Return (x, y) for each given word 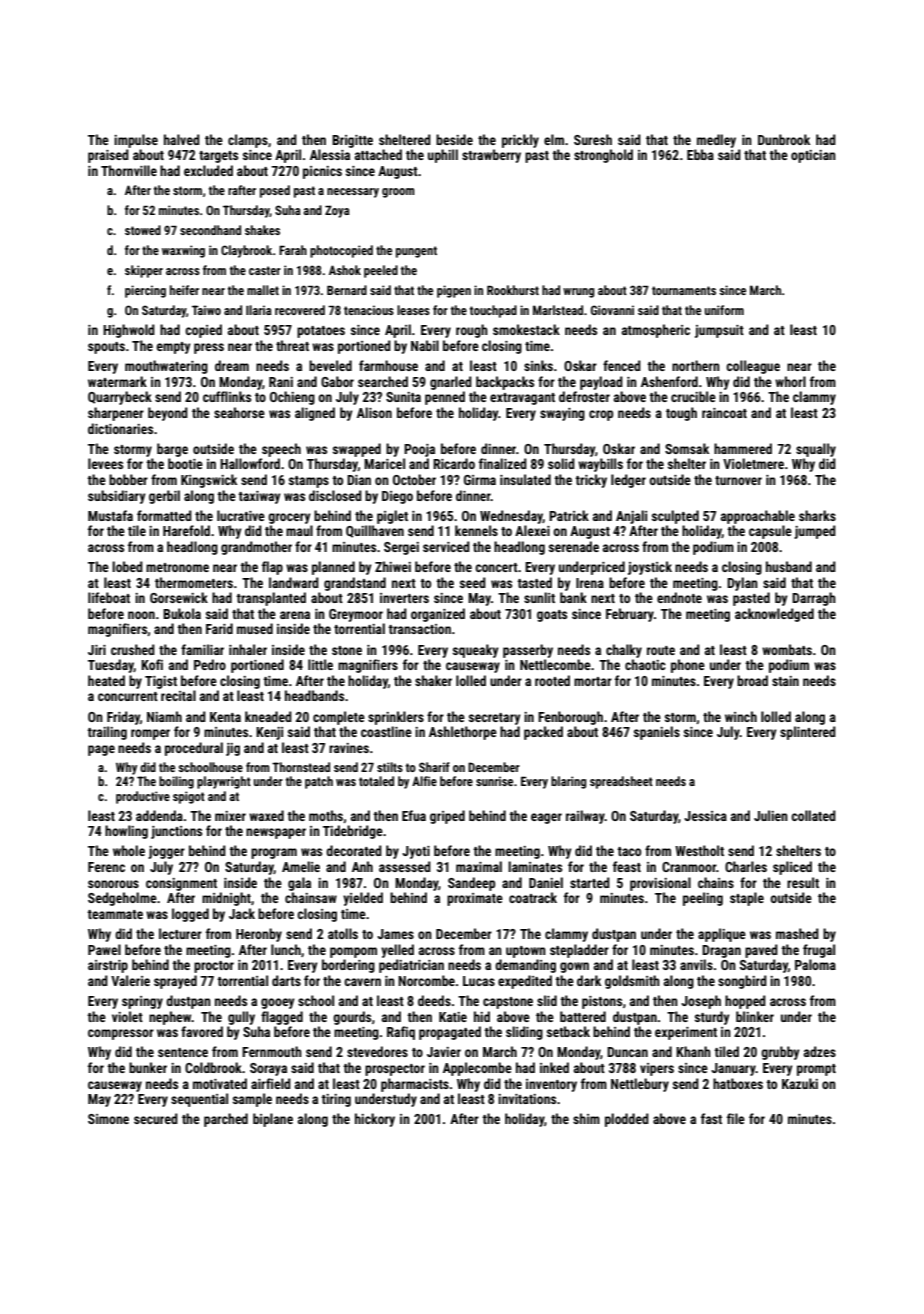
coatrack (533, 897)
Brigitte (352, 141)
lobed (127, 566)
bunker (148, 1067)
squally (816, 450)
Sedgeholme (122, 899)
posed (275, 191)
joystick (650, 568)
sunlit (539, 597)
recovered (300, 310)
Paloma (815, 964)
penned (445, 398)
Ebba (700, 154)
